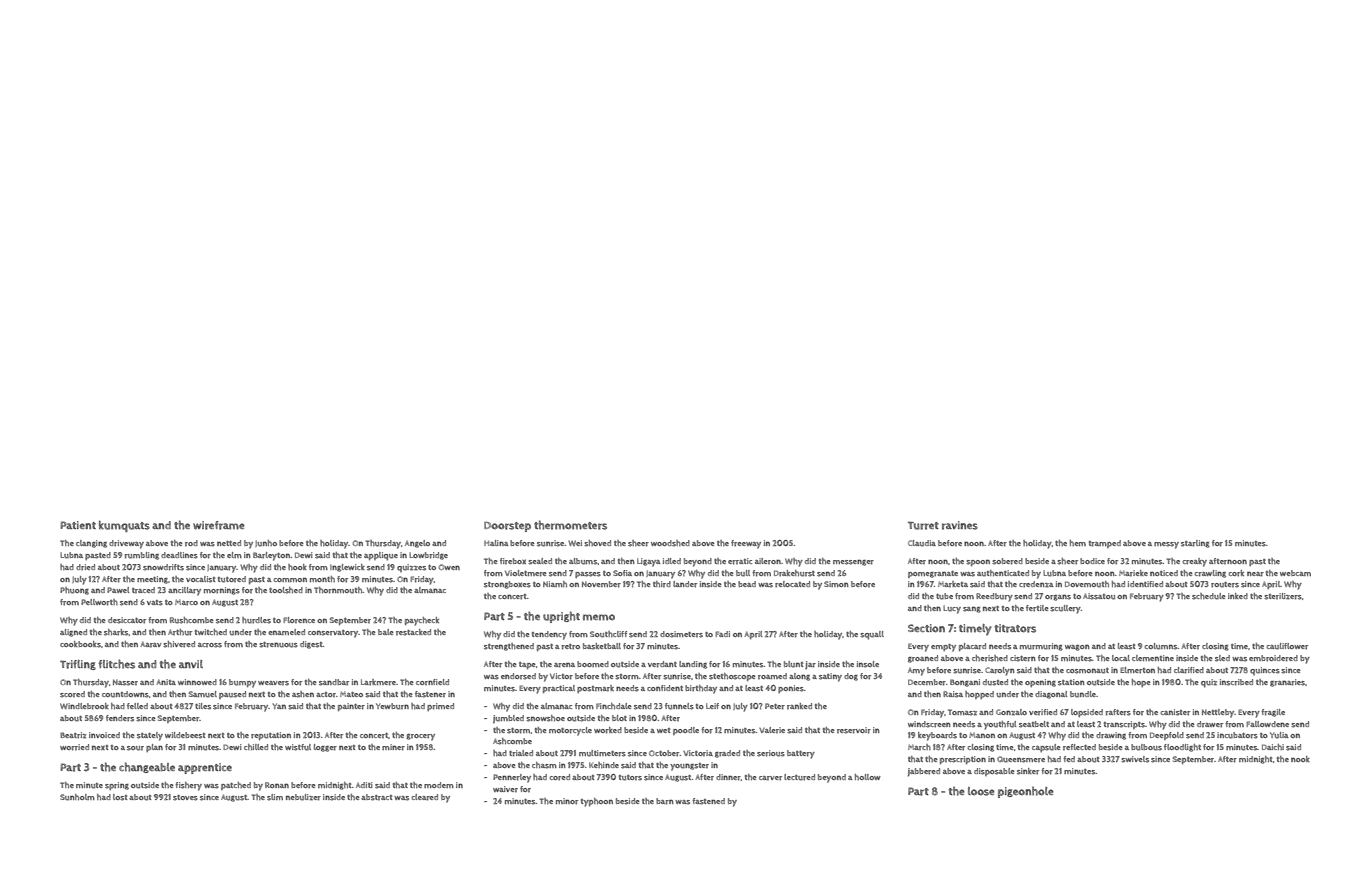 This document has width=1372, height=887. Describe the element at coordinates (200, 579) in the document. I see `vocalist` at that location.
